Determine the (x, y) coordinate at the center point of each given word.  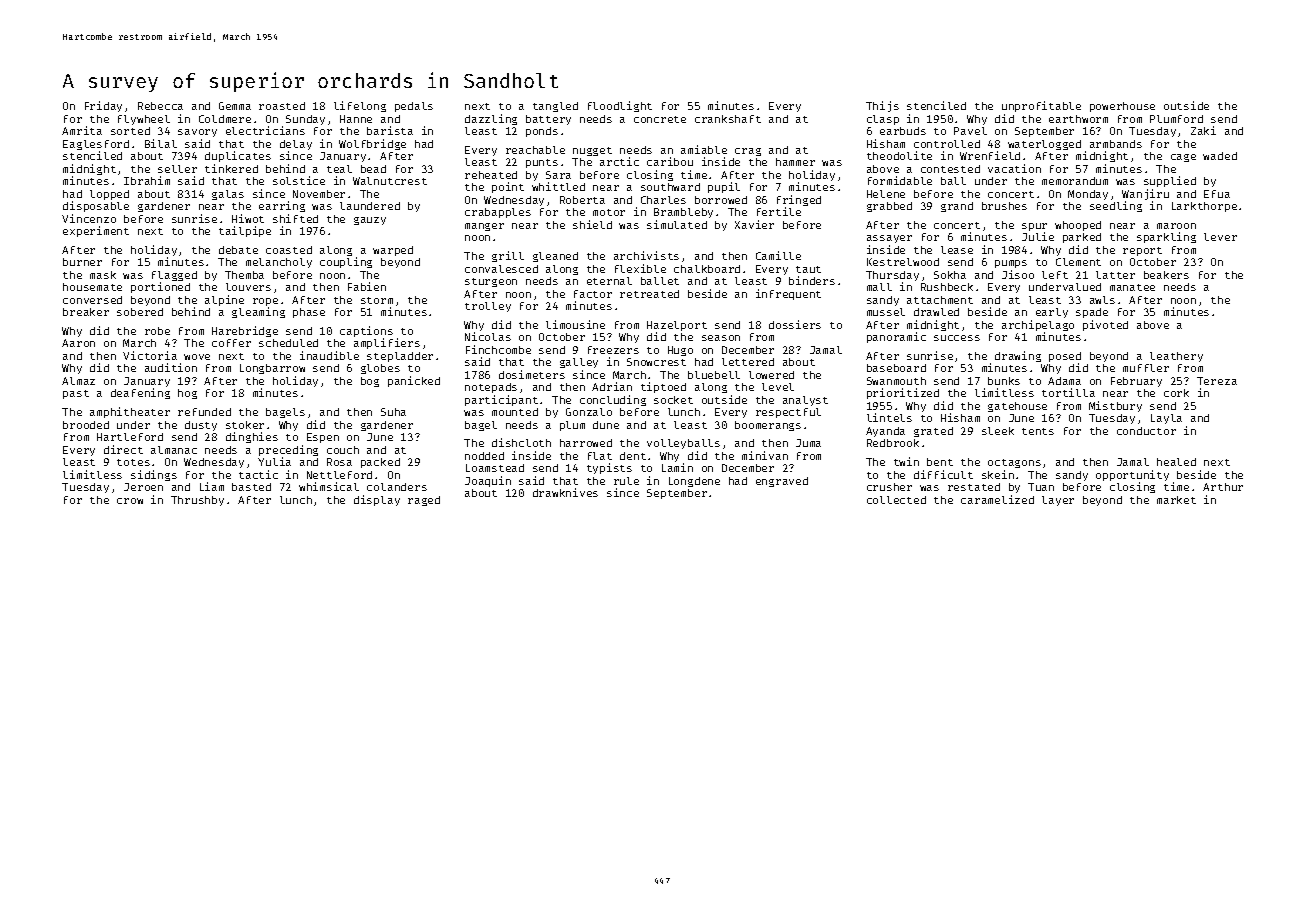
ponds (542, 132)
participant (501, 400)
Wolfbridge (372, 144)
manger (484, 227)
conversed (92, 300)
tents (1038, 431)
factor (593, 294)
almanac (174, 450)
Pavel (970, 131)
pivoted (1105, 325)
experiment (96, 231)
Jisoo (1018, 274)
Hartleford (130, 437)
